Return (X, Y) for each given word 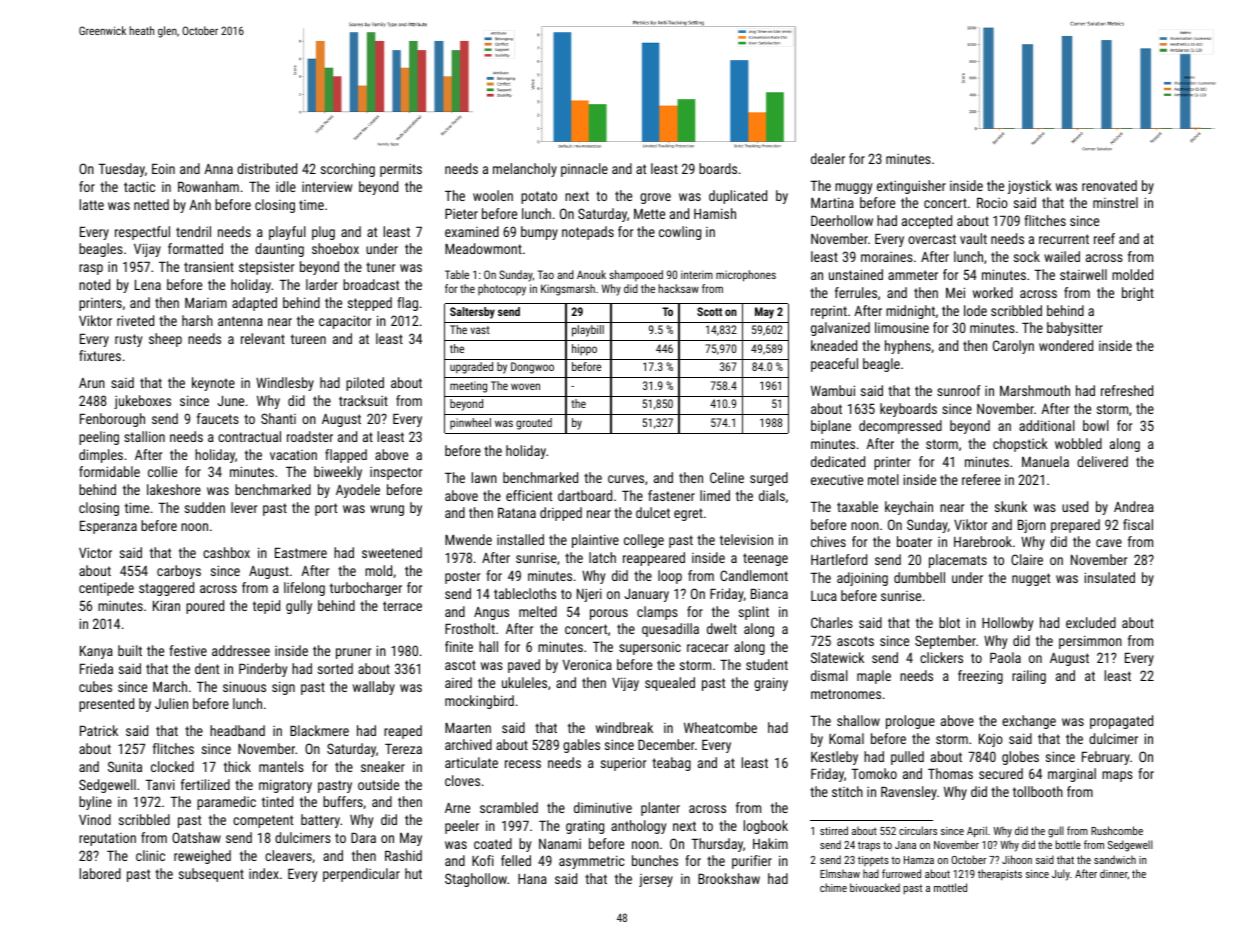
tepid (266, 607)
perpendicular (361, 875)
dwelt (722, 628)
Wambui (833, 390)
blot (949, 622)
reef (1104, 238)
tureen (308, 339)
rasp (91, 269)
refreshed (1127, 390)
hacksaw (679, 288)
